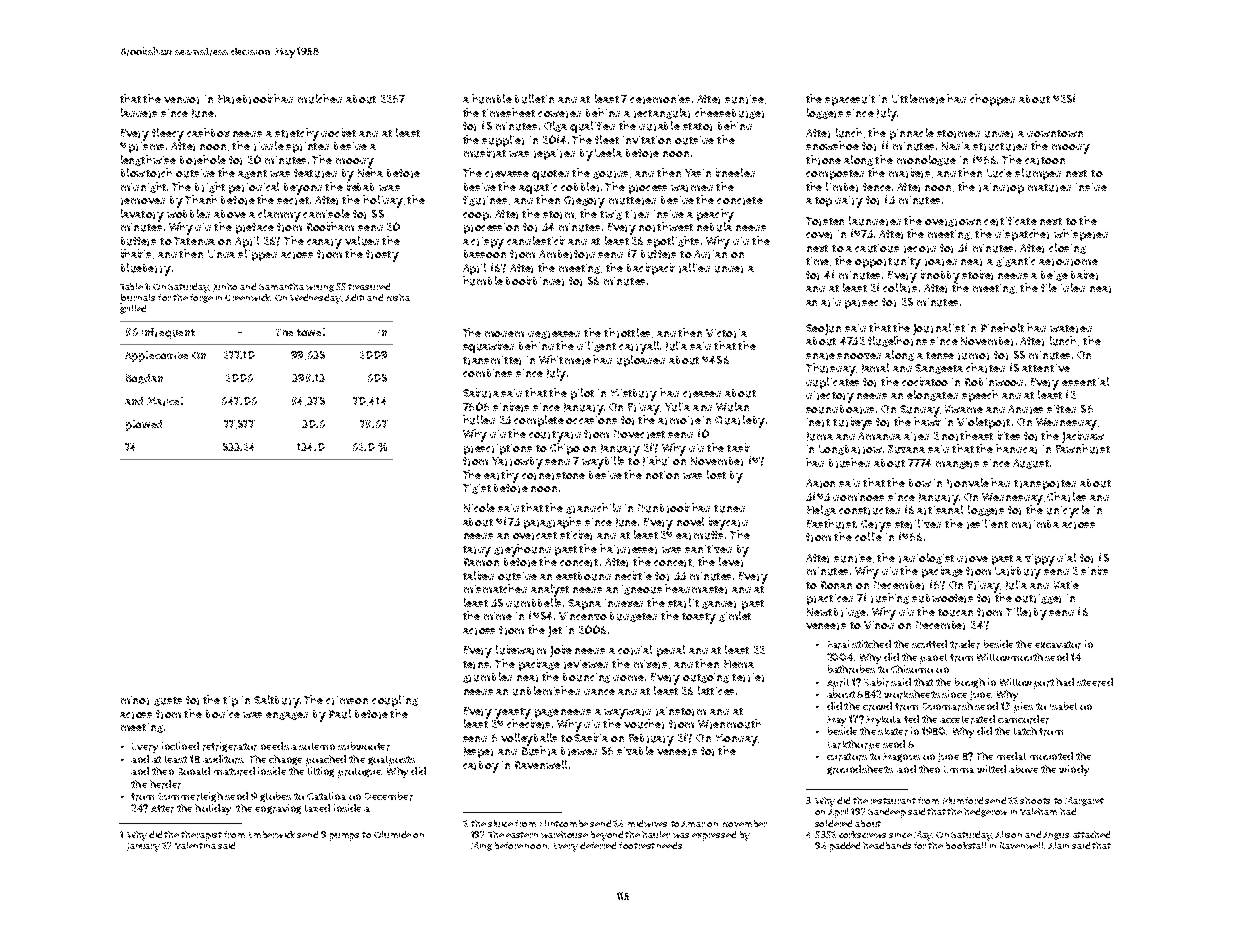 The width and height of the image is (1233, 952). I want to click on Applecombe, so click(156, 356).
